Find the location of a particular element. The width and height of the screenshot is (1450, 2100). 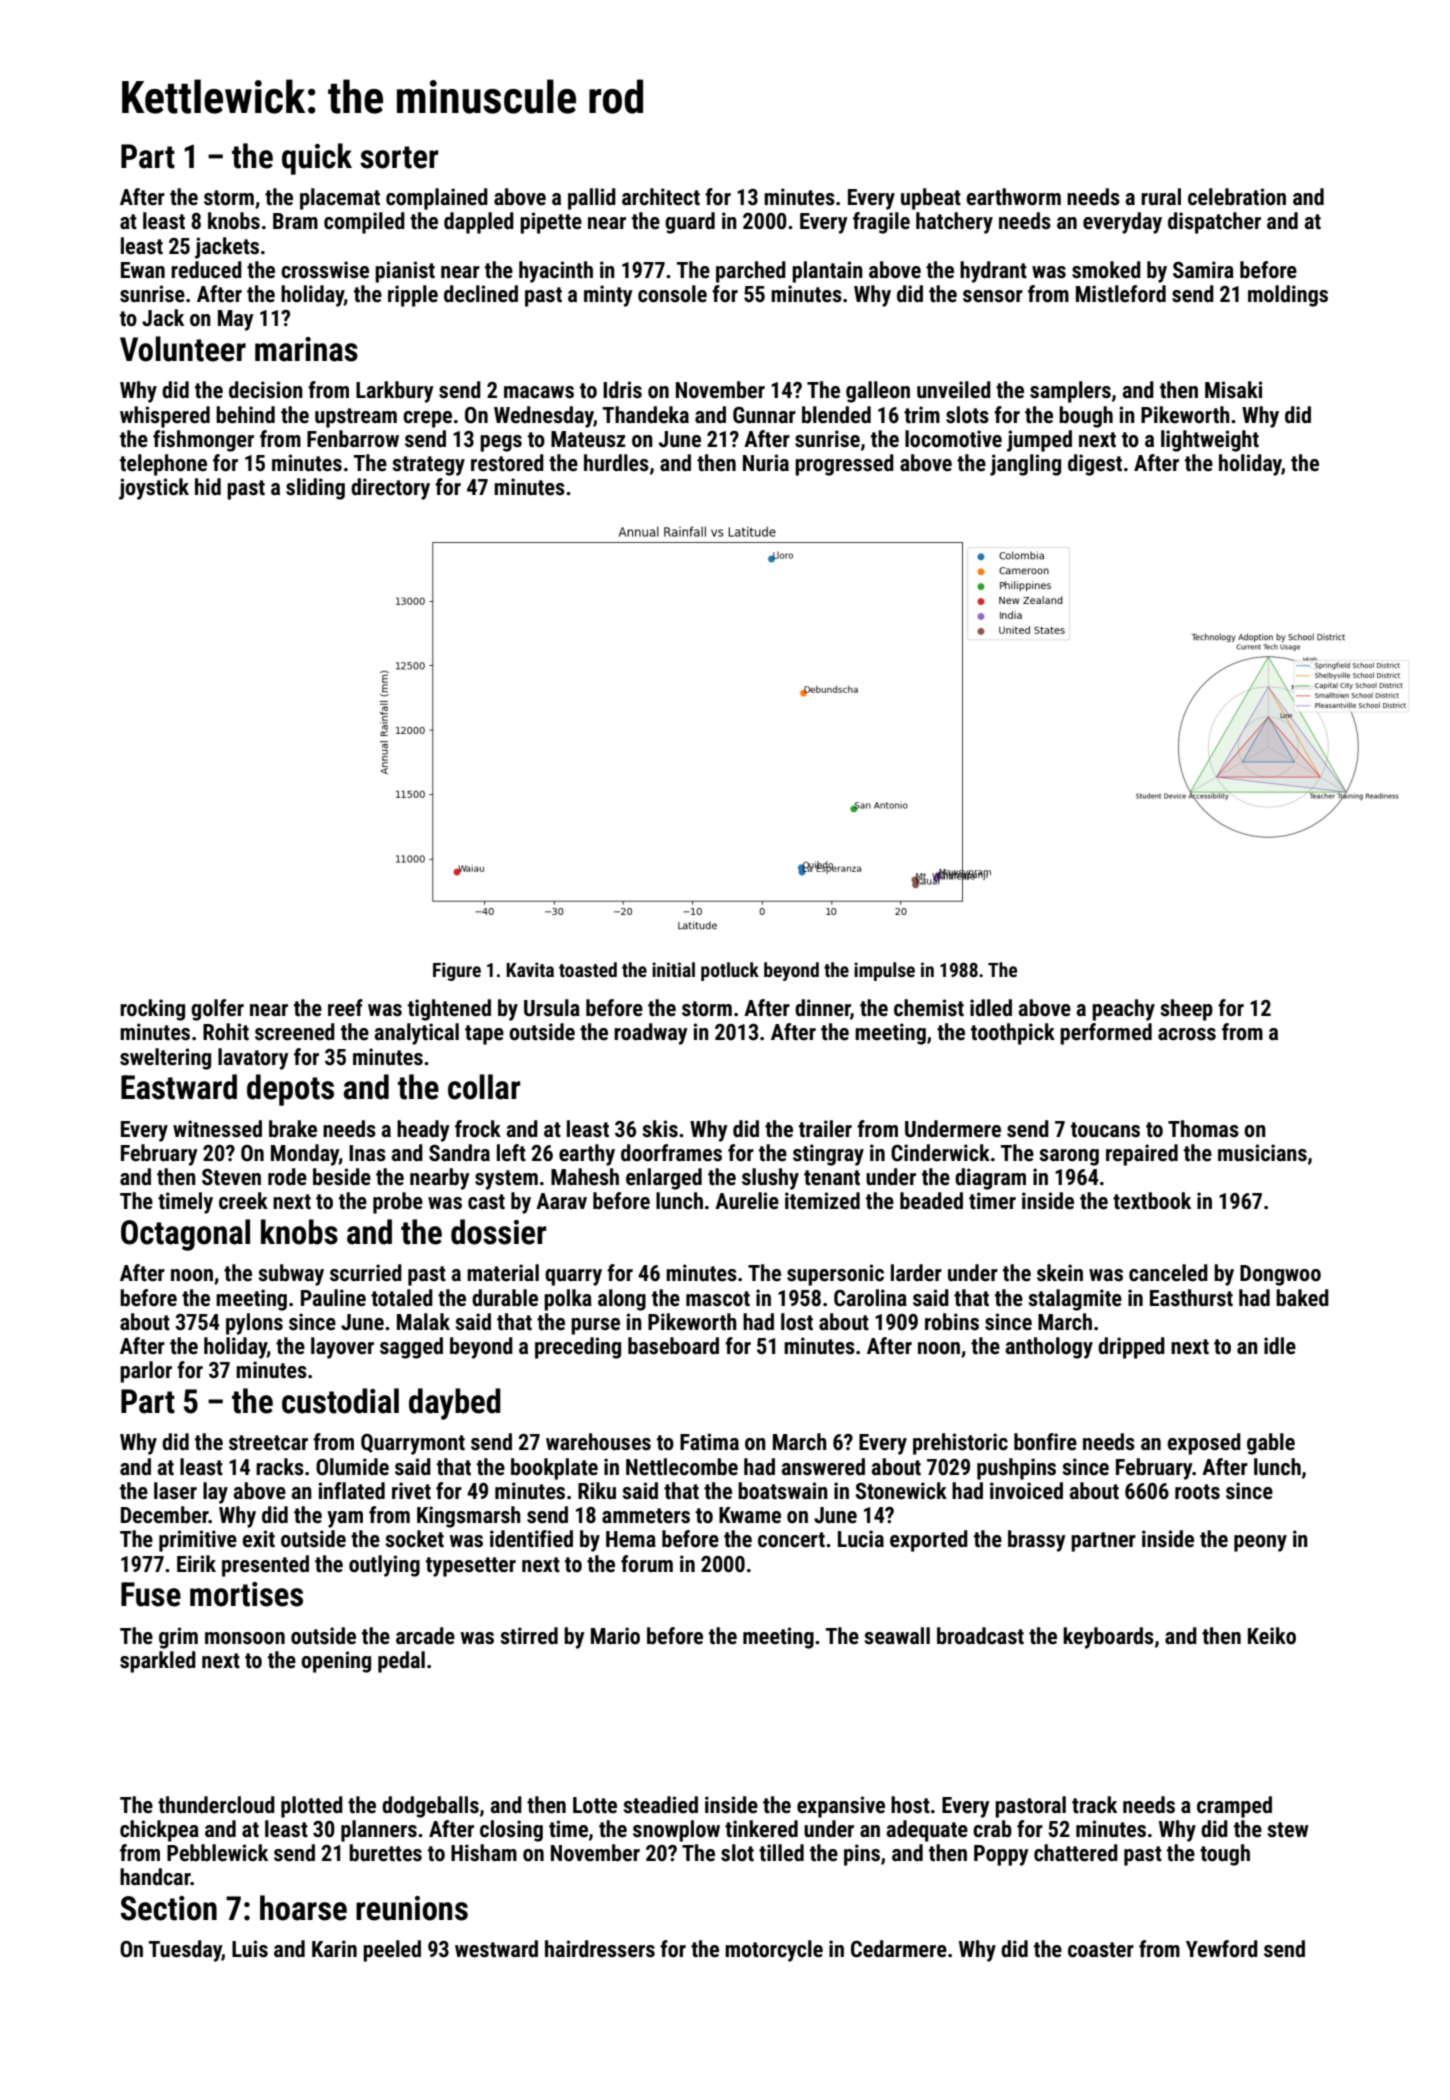

performed is located at coordinates (1106, 1034).
